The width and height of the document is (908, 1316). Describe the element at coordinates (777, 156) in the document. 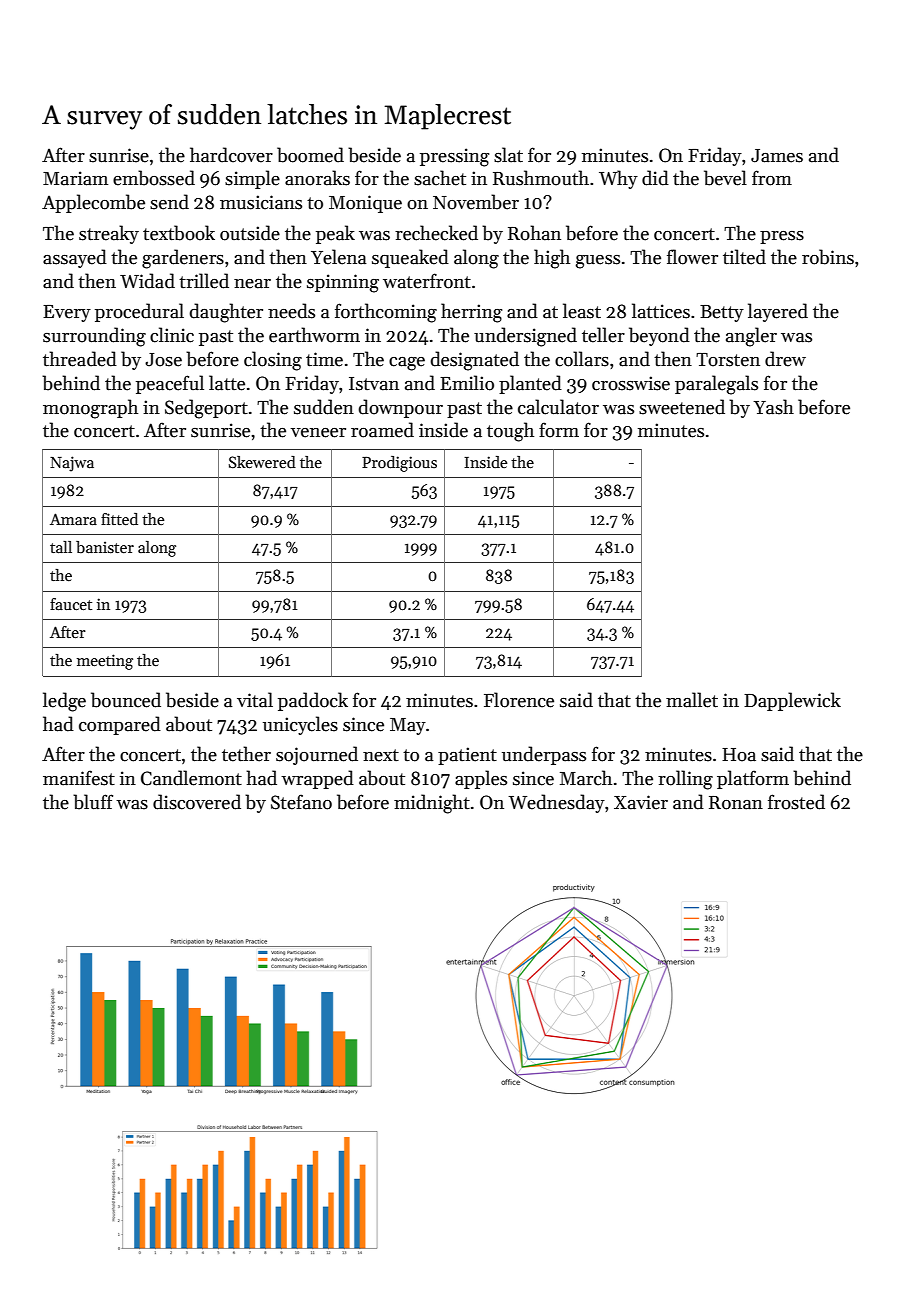

I see `James` at that location.
